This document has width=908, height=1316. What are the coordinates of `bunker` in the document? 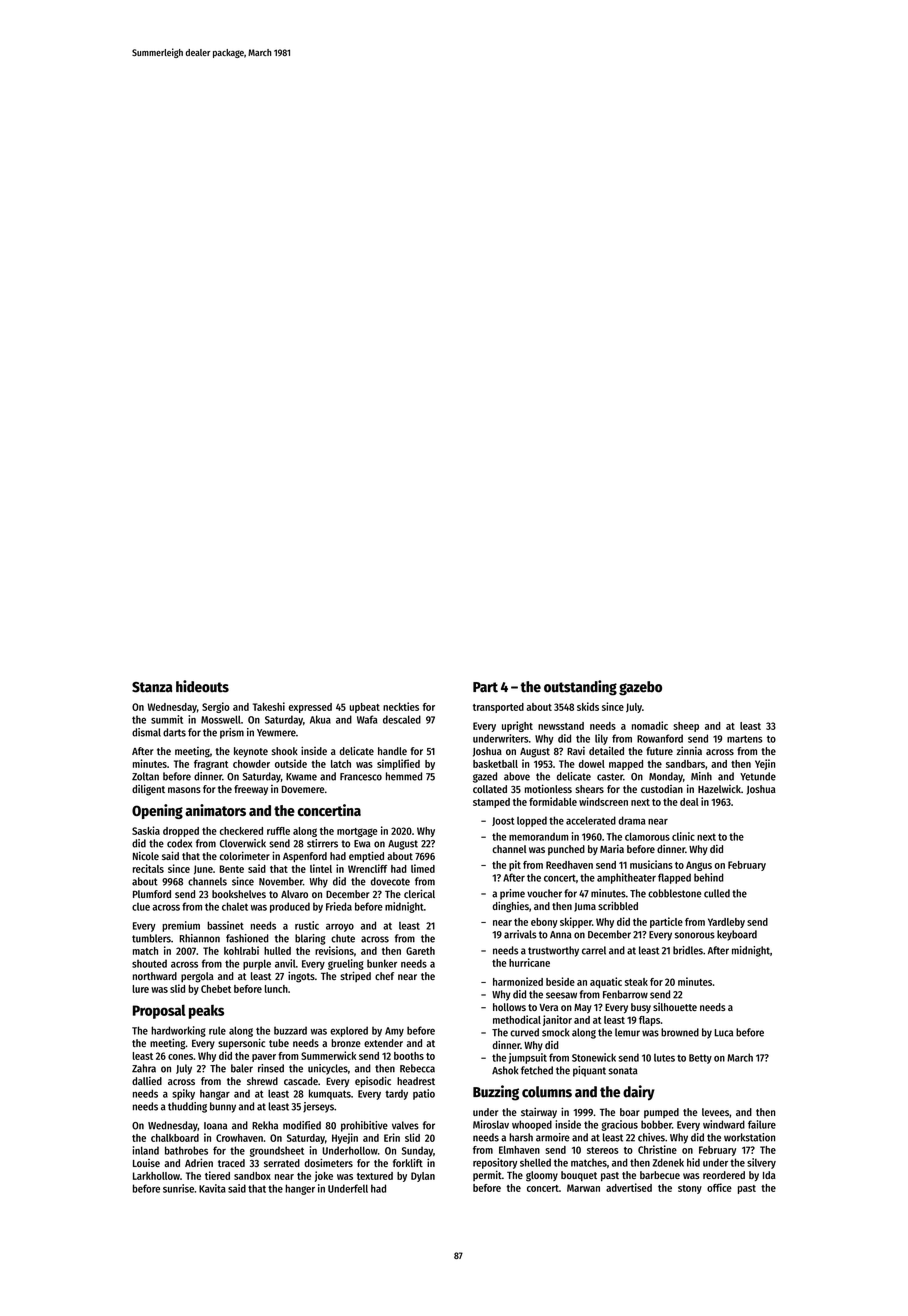 It's located at (382, 963).
